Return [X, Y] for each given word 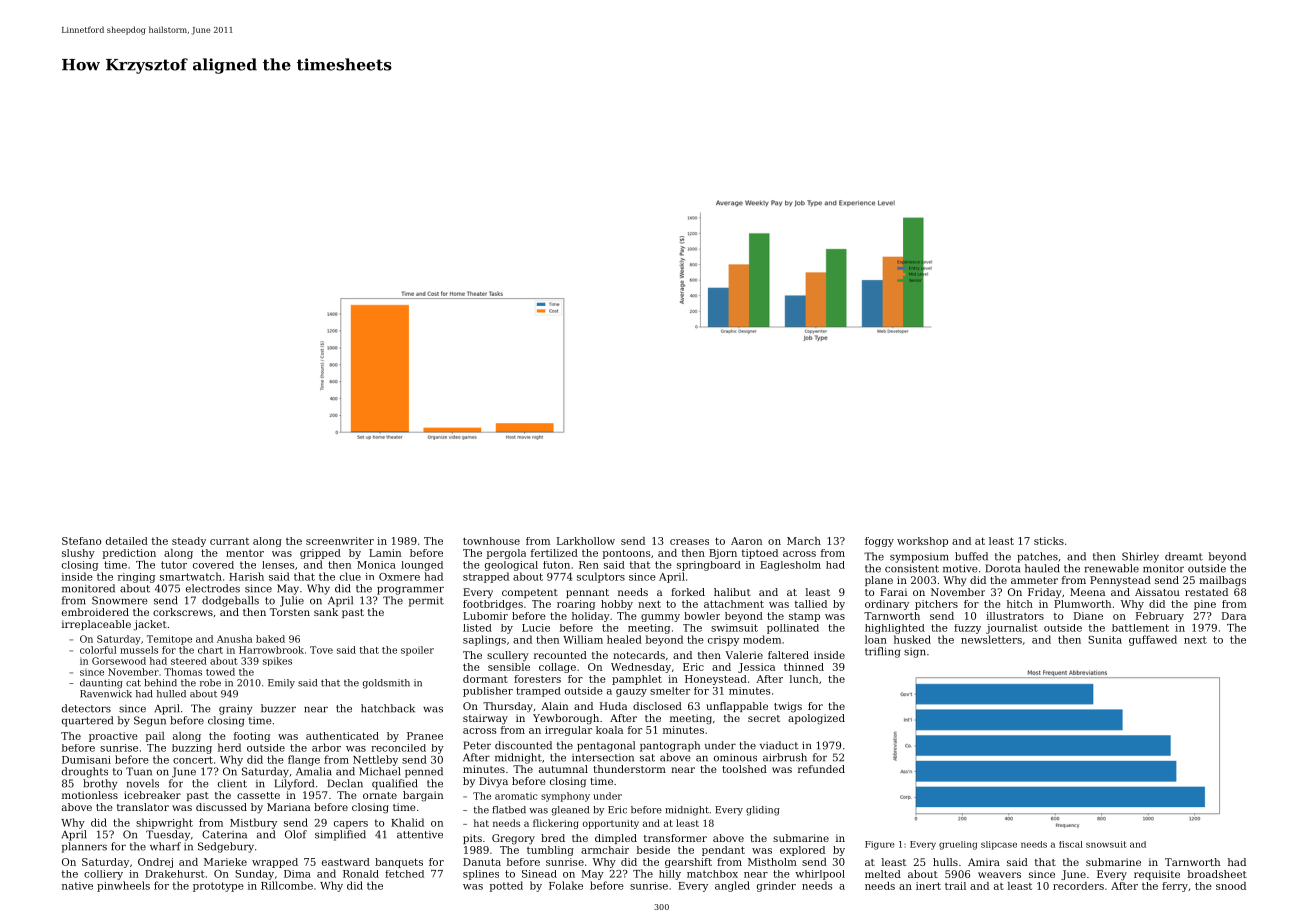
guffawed [1153, 640]
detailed [127, 541]
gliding [763, 811]
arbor [326, 747]
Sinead [539, 874]
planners [84, 847]
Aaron [746, 541]
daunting [101, 684]
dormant [485, 679]
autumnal [563, 769]
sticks [1049, 541]
